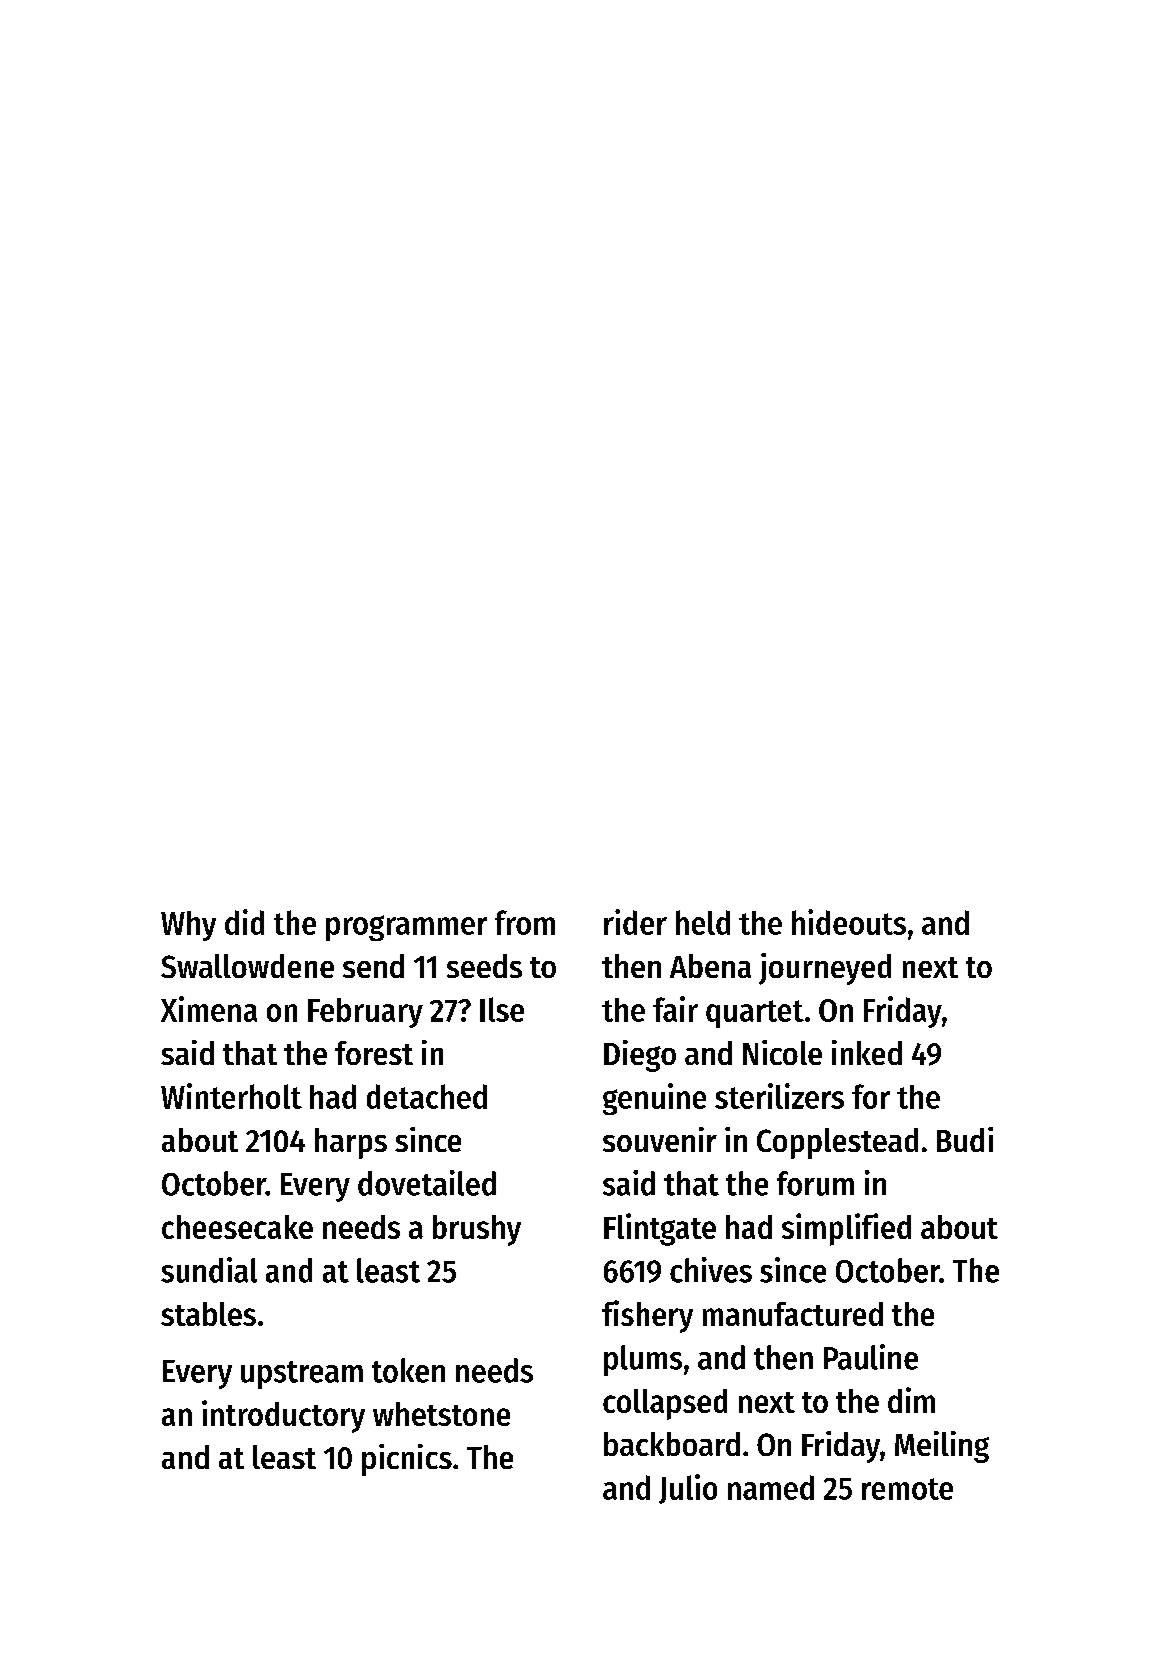 Image resolution: width=1165 pixels, height=1654 pixels. I want to click on dovetailed, so click(427, 1183).
